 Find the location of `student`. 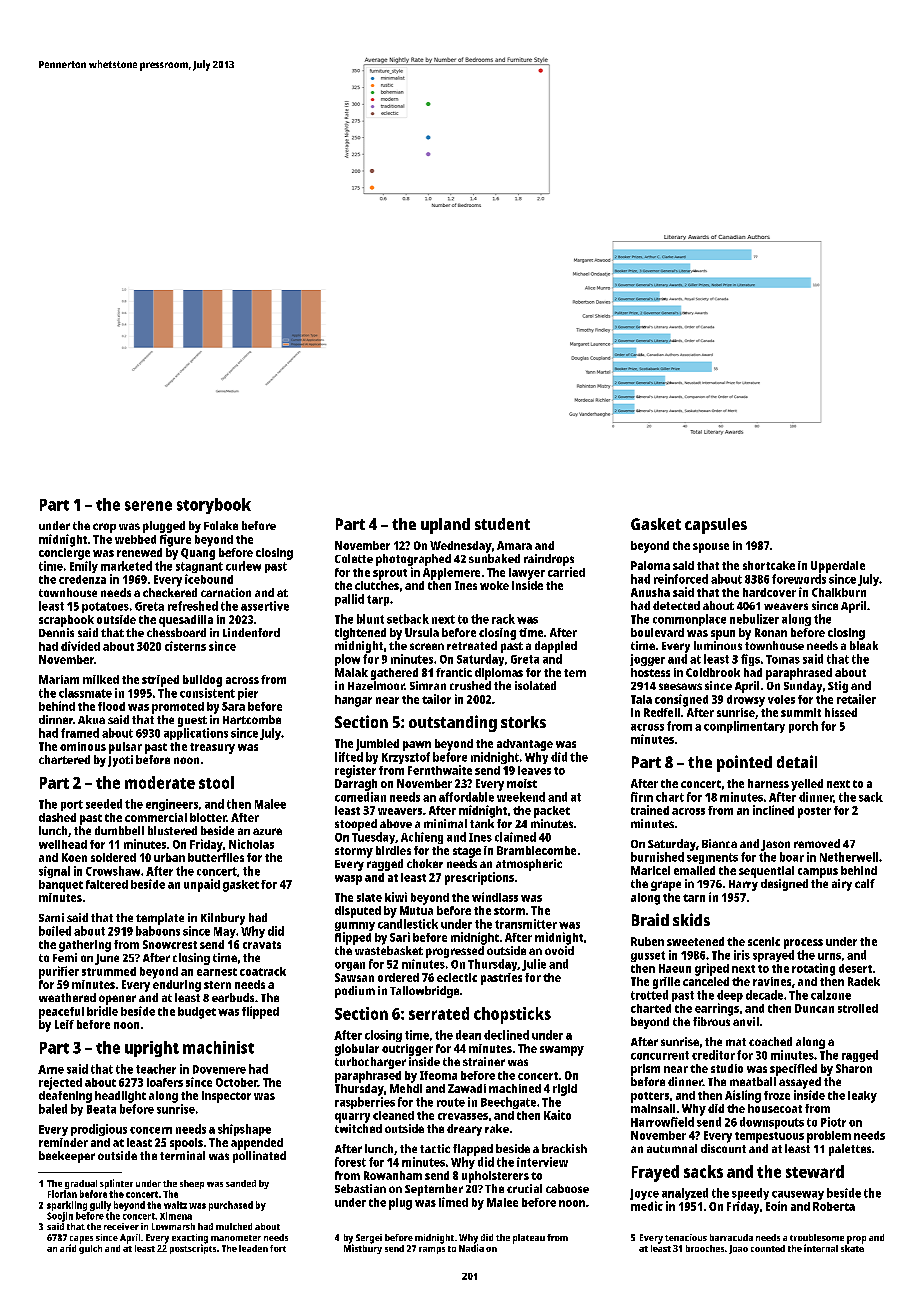

student is located at coordinates (502, 524).
